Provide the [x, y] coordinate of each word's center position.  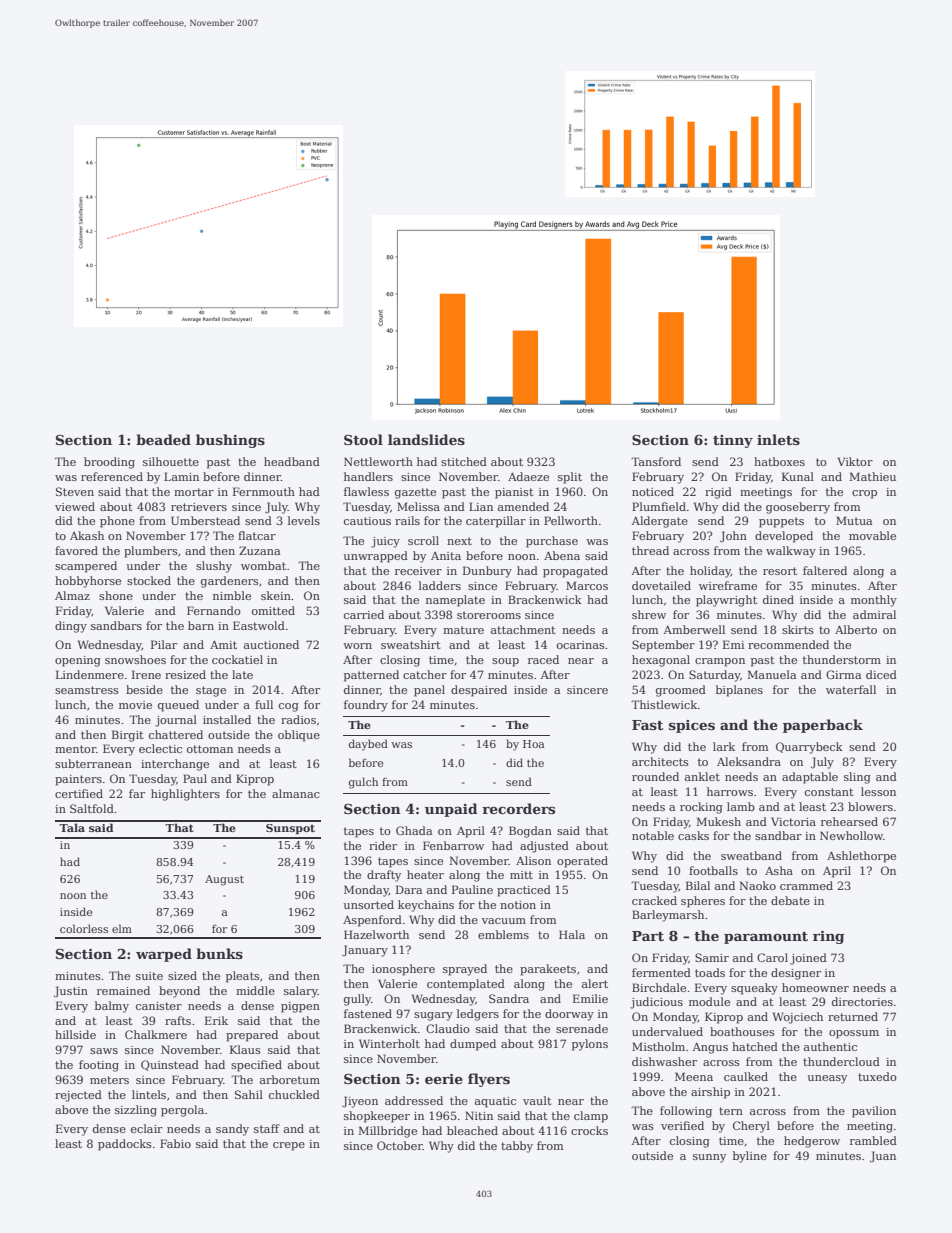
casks [693, 835]
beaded [163, 439]
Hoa [534, 744]
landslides [426, 439]
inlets [778, 439]
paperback [823, 726]
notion [518, 905]
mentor [75, 749]
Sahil [249, 1094]
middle [255, 990]
